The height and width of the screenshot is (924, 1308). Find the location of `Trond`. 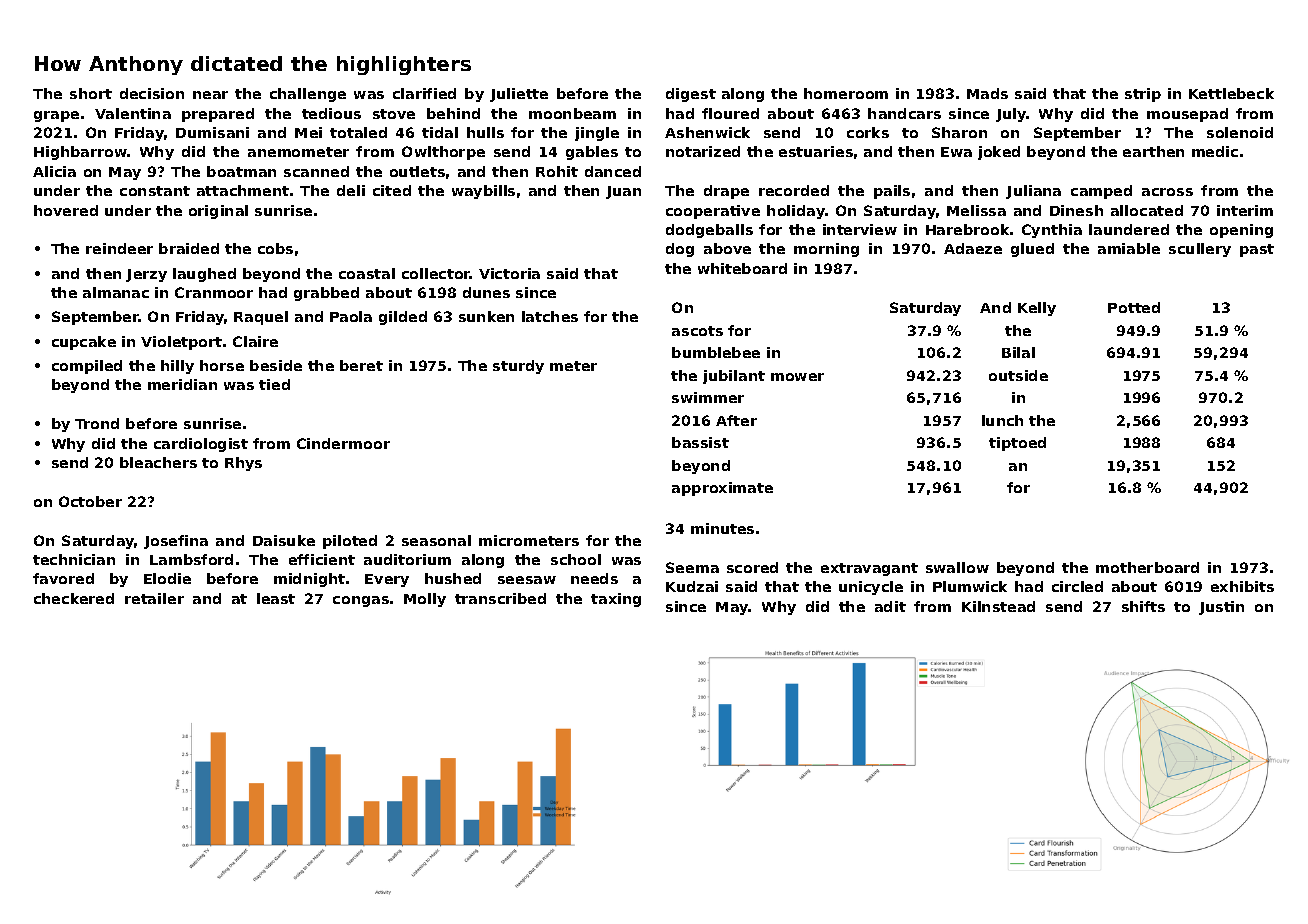

Trond is located at coordinates (97, 423).
